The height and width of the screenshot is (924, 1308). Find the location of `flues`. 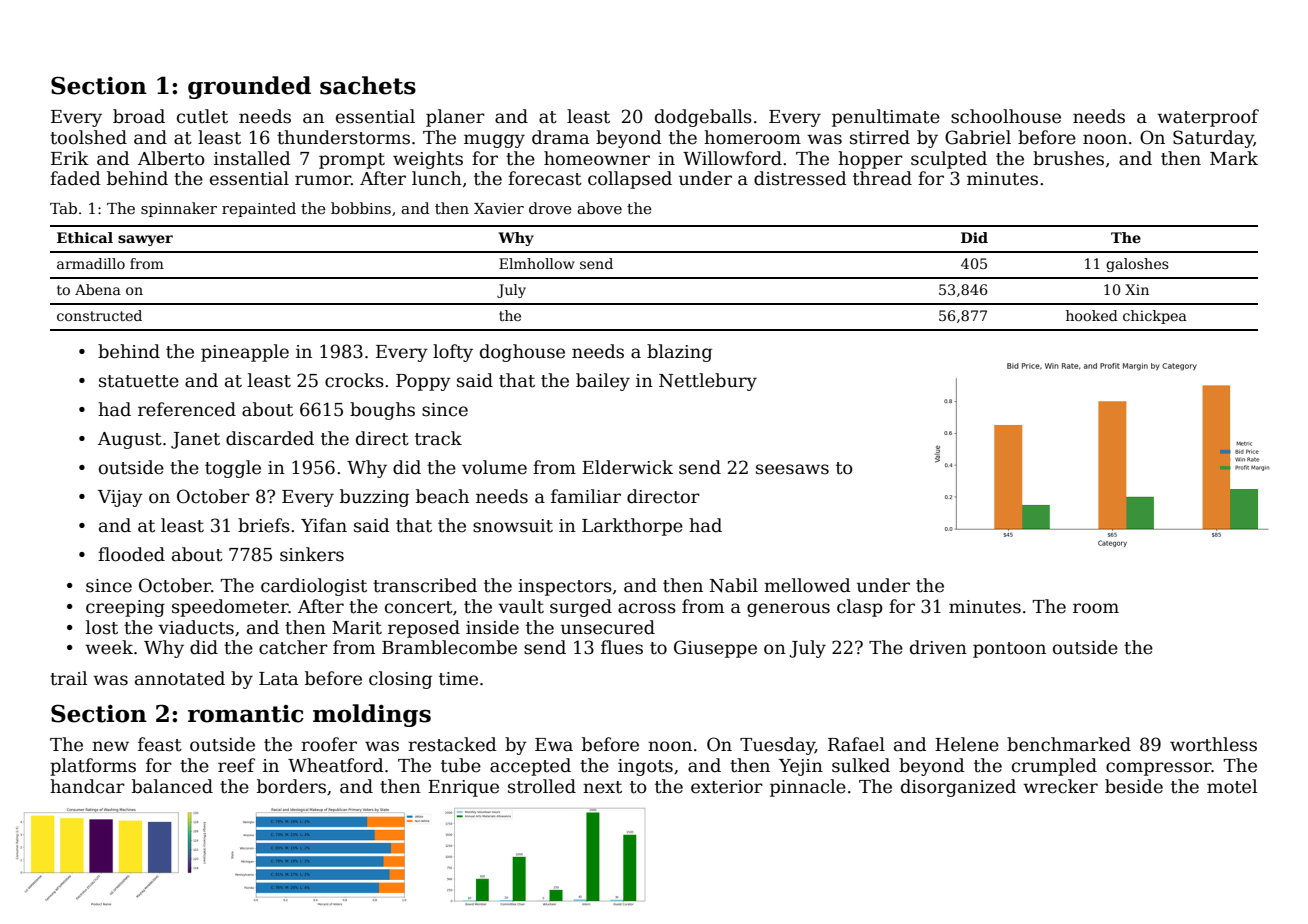

flues is located at coordinates (622, 647).
